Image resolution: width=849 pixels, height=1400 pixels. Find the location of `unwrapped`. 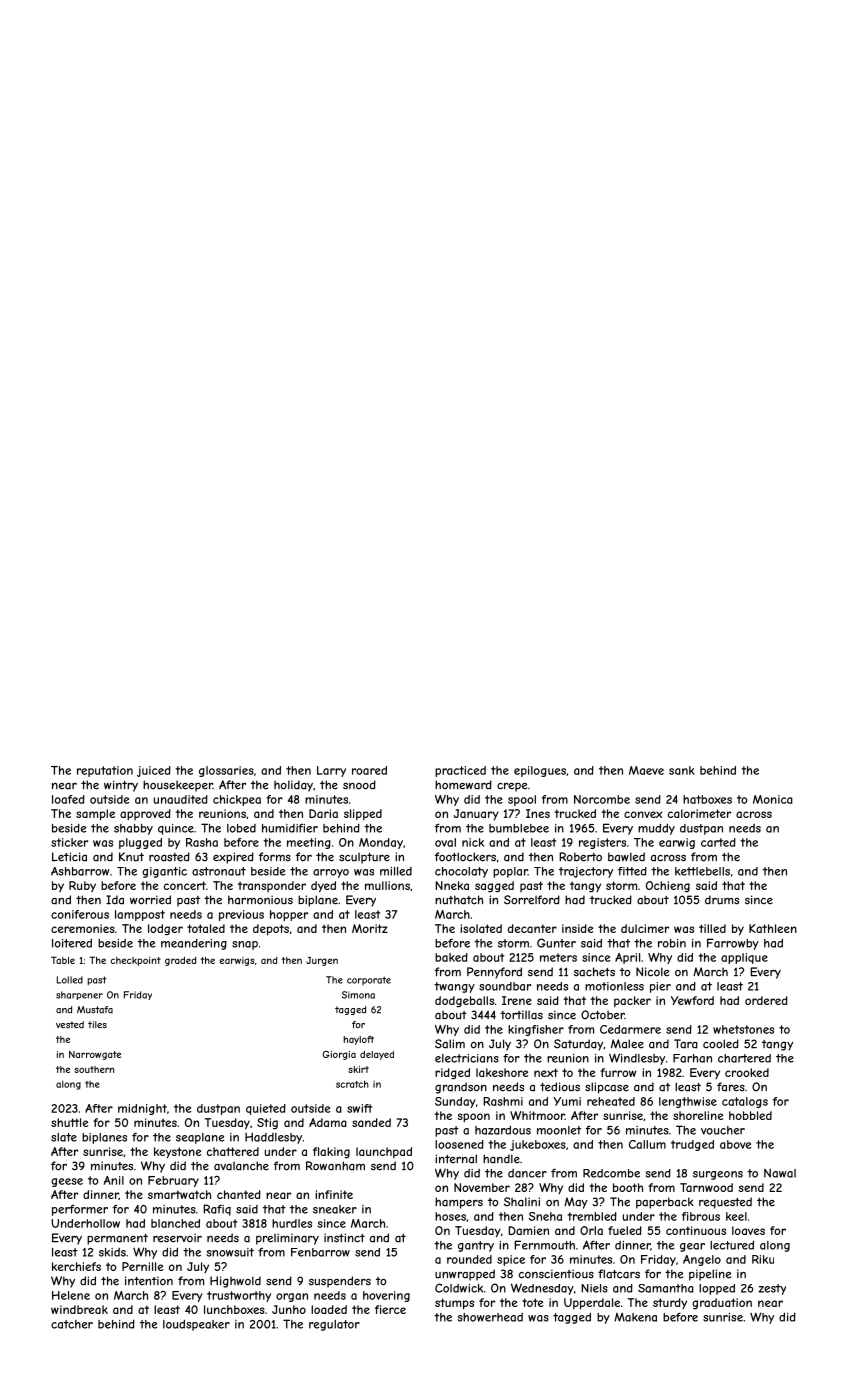

unwrapped is located at coordinates (465, 1275).
